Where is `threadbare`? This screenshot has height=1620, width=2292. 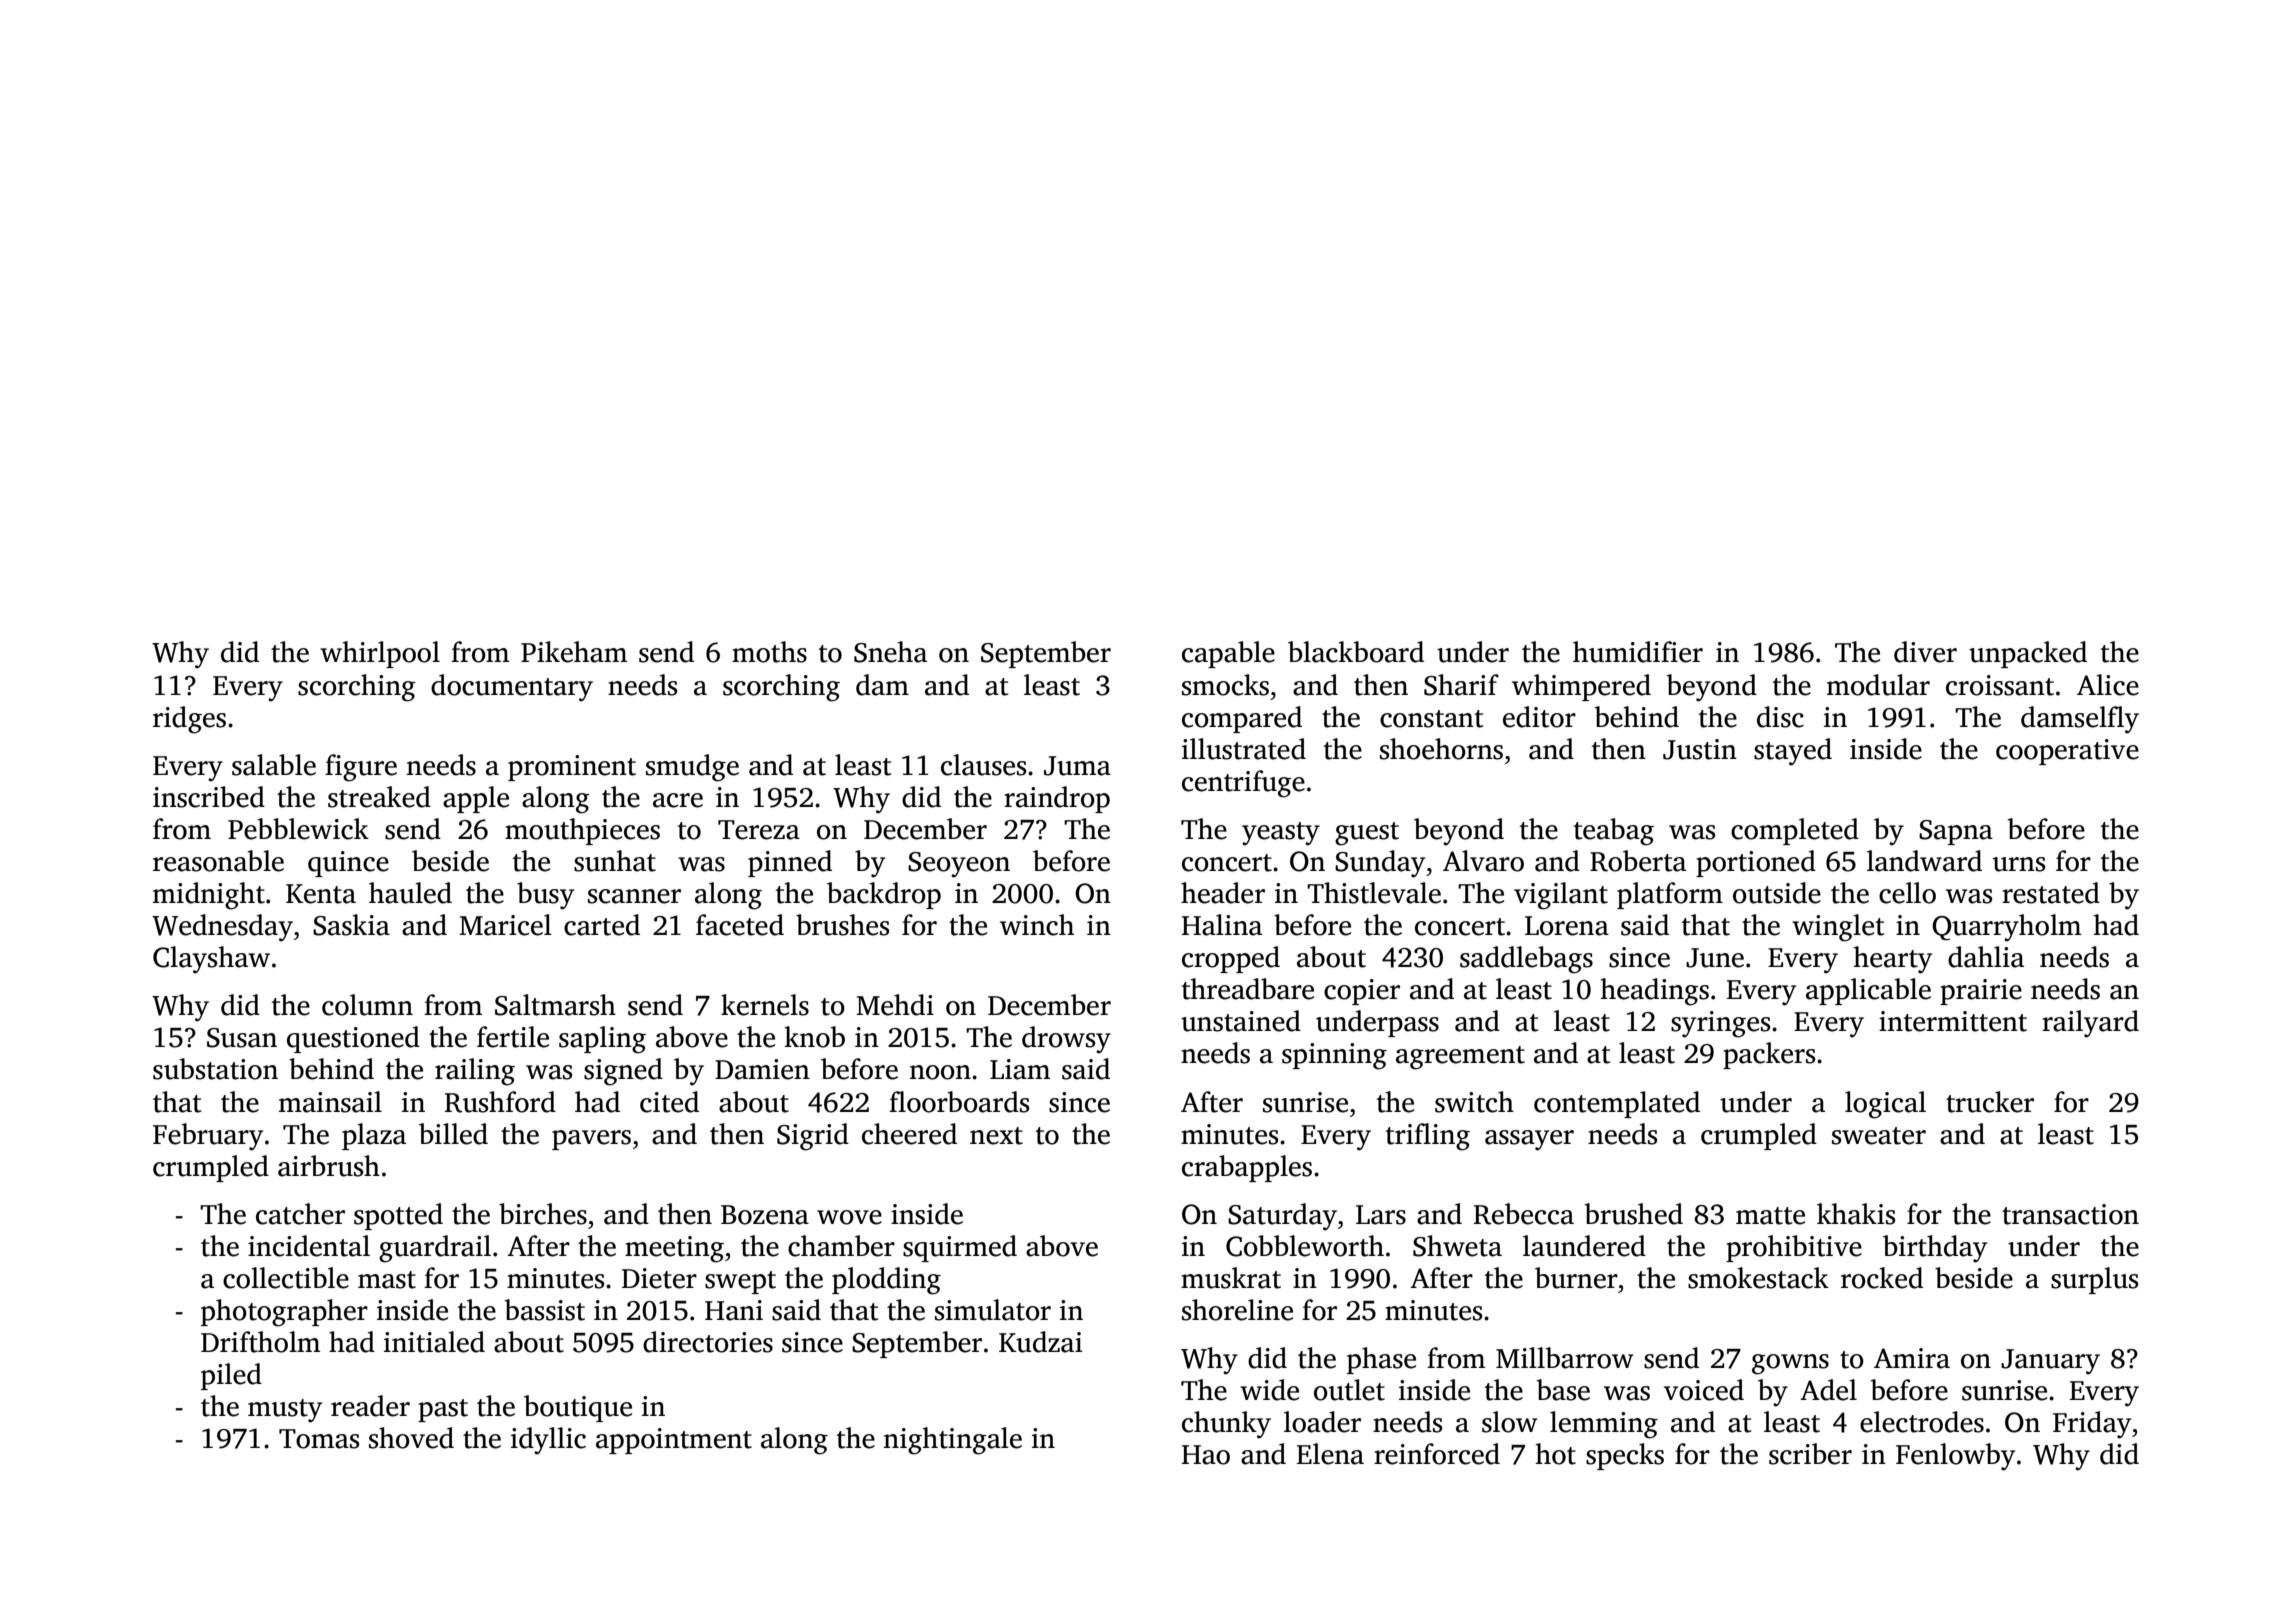
threadbare is located at coordinates (1248, 989).
